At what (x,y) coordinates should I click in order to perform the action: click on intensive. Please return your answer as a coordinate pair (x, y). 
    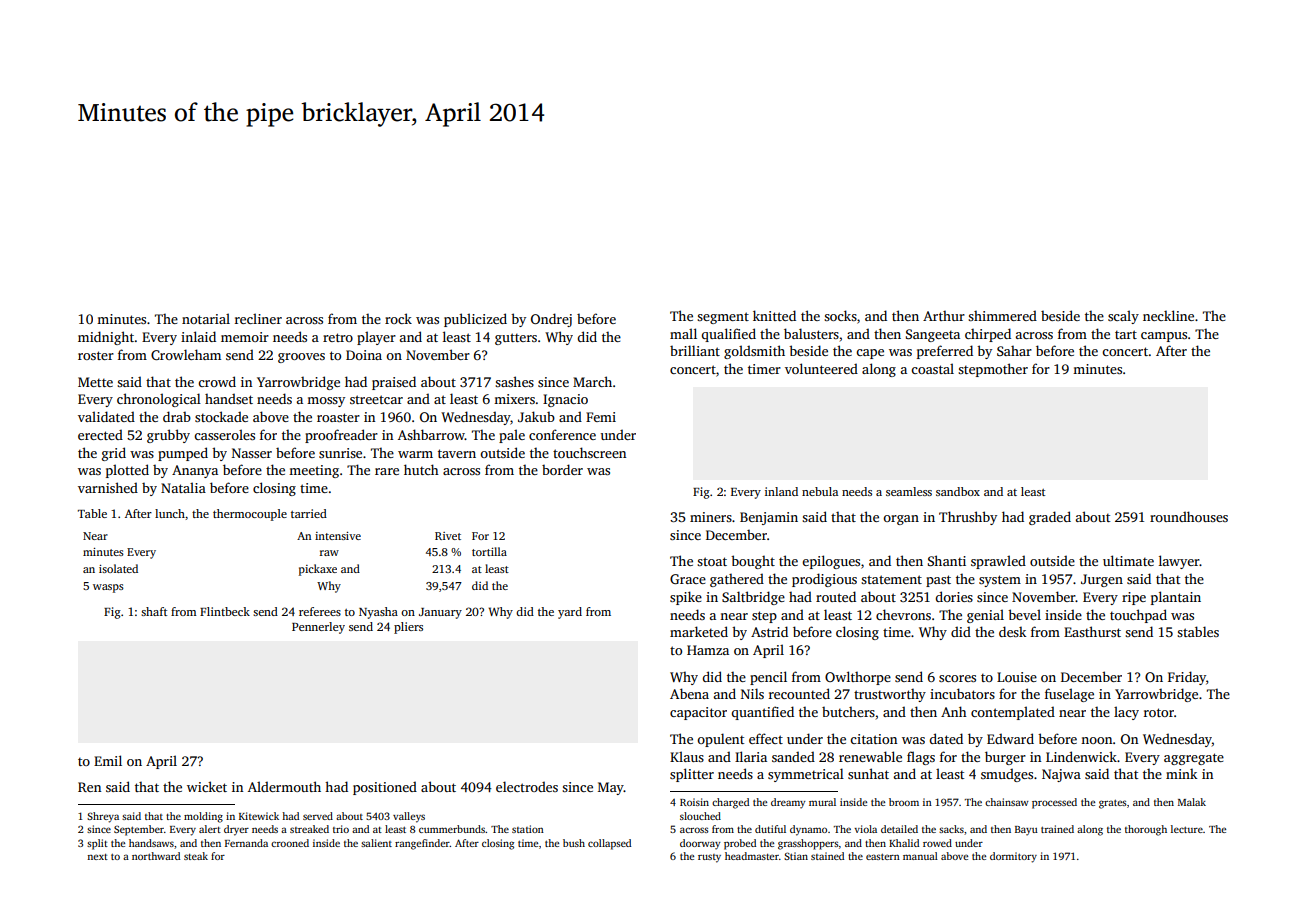
    Looking at the image, I should click on (338, 536).
